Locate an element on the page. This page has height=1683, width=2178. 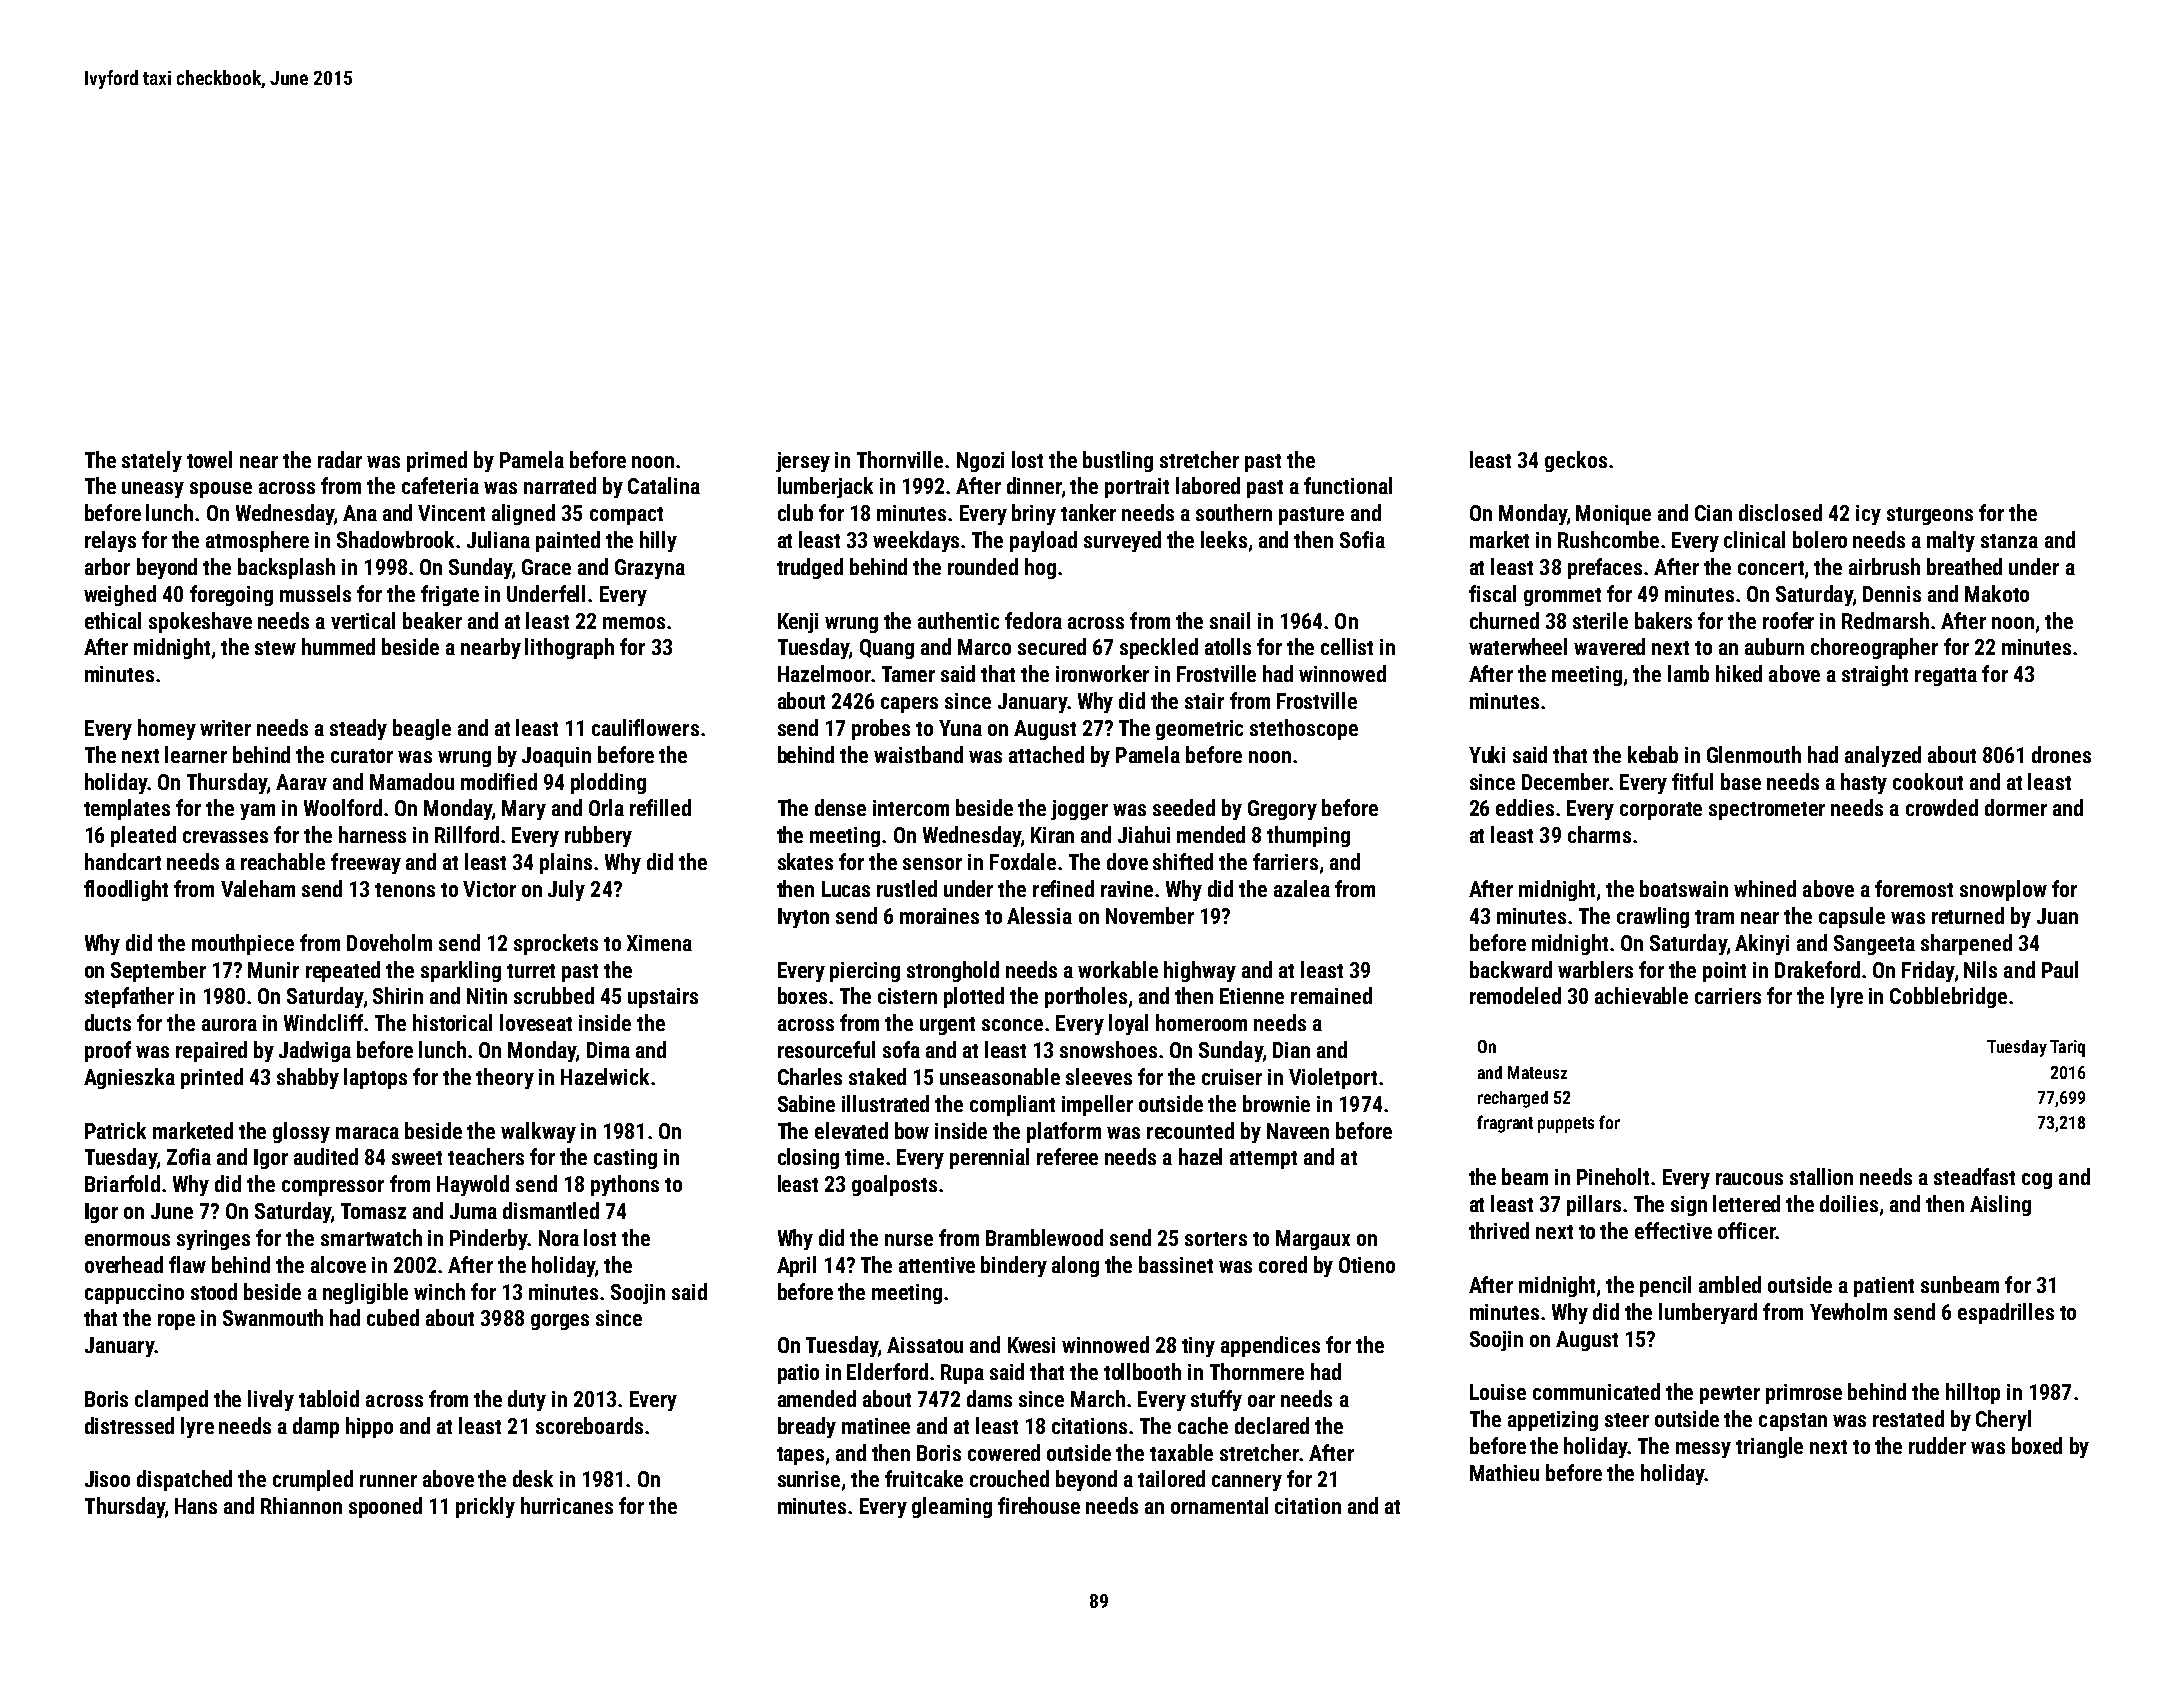
messy is located at coordinates (1703, 1450).
